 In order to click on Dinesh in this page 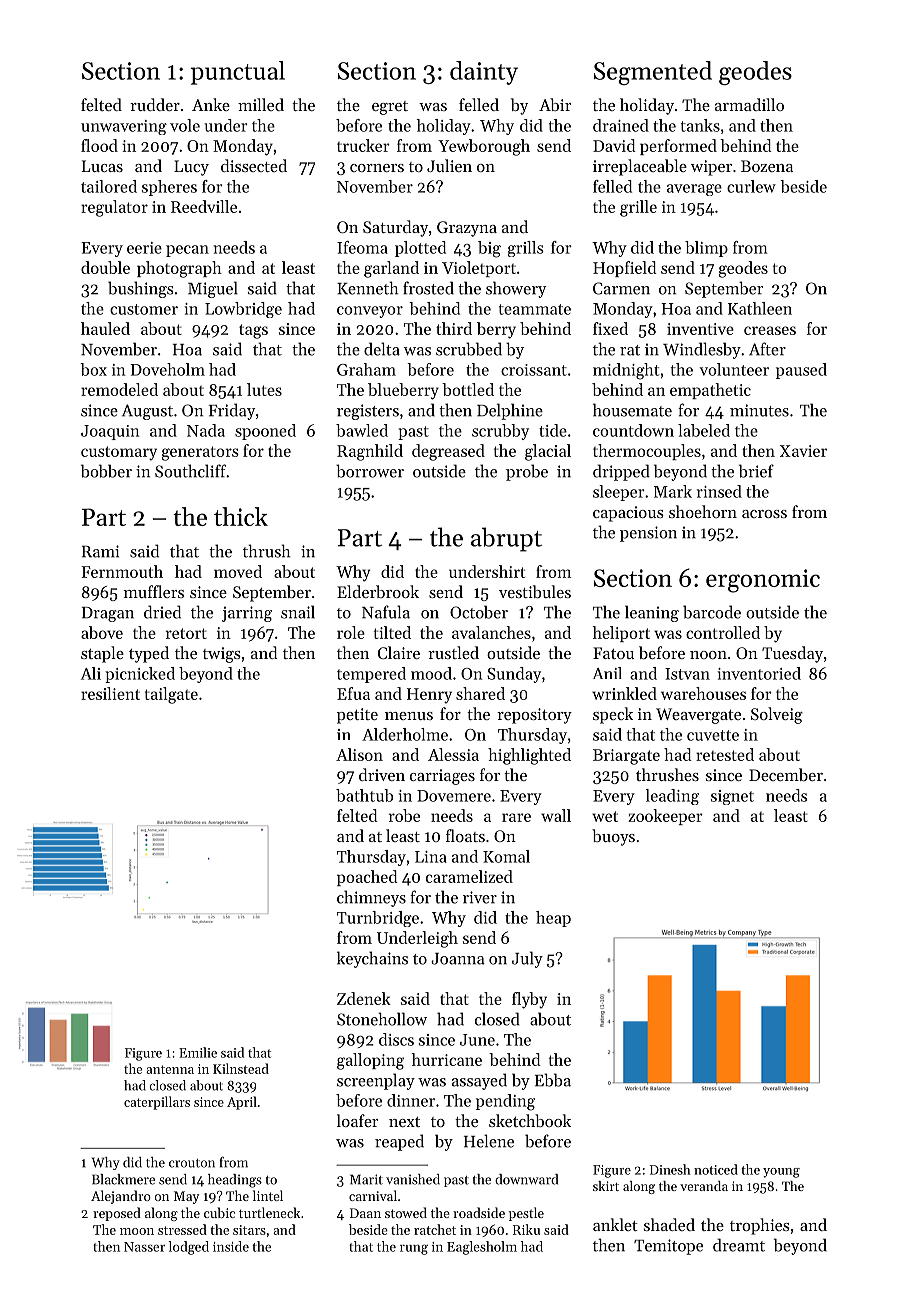, I will do `click(670, 1169)`.
